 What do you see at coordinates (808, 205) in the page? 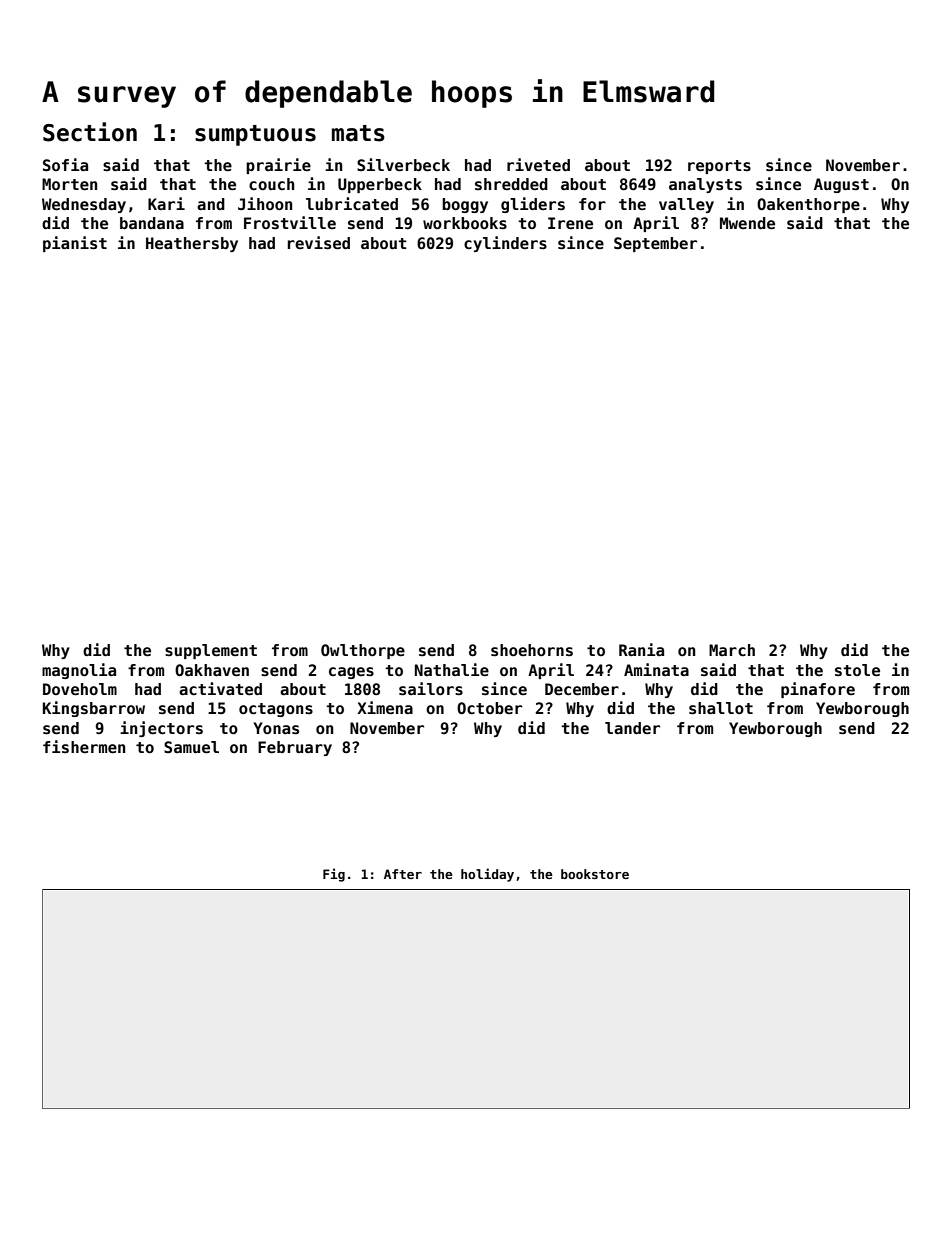
I see `Oakenthorpe` at bounding box center [808, 205].
